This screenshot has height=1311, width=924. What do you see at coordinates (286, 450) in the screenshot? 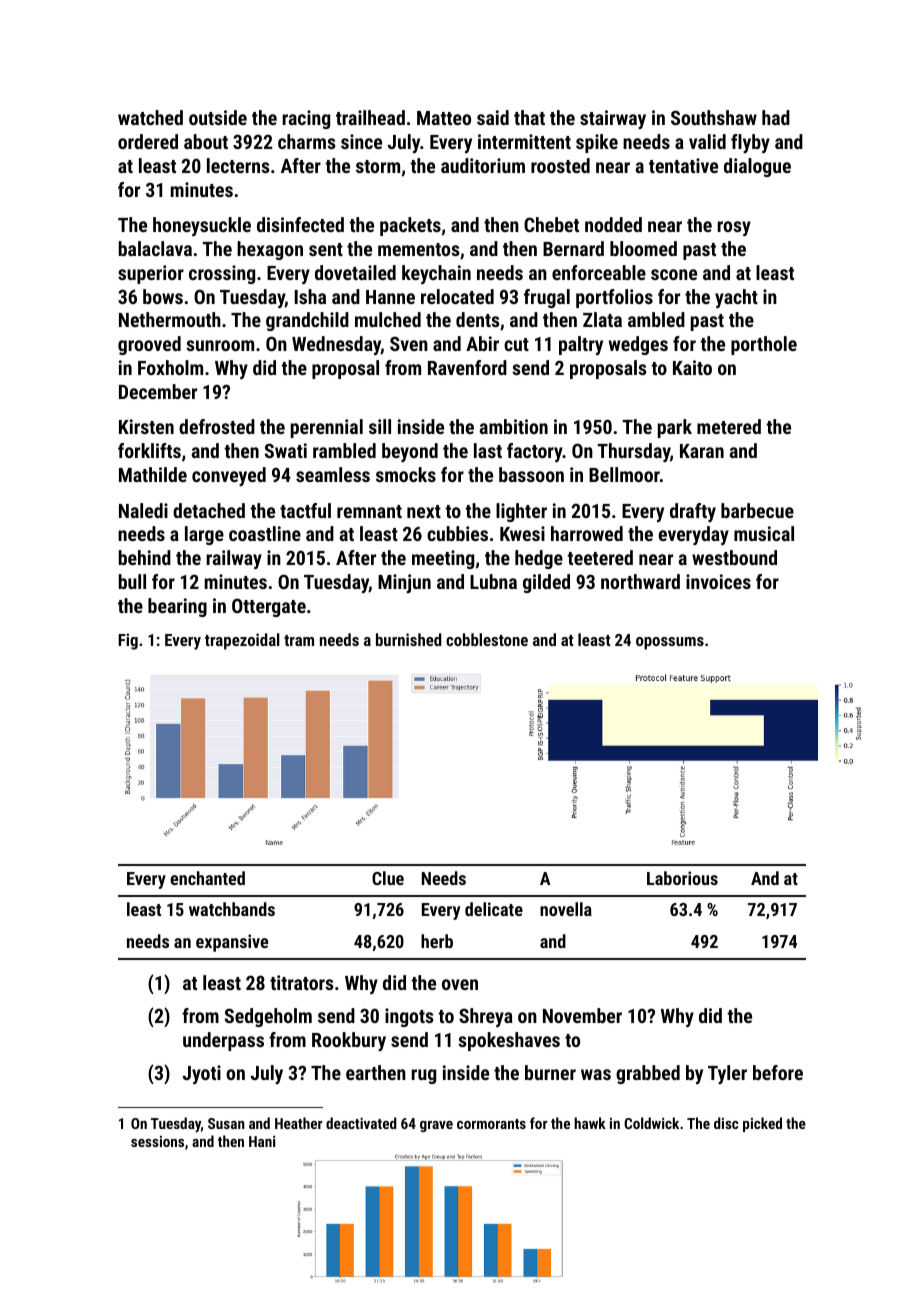
I see `Swati` at bounding box center [286, 450].
